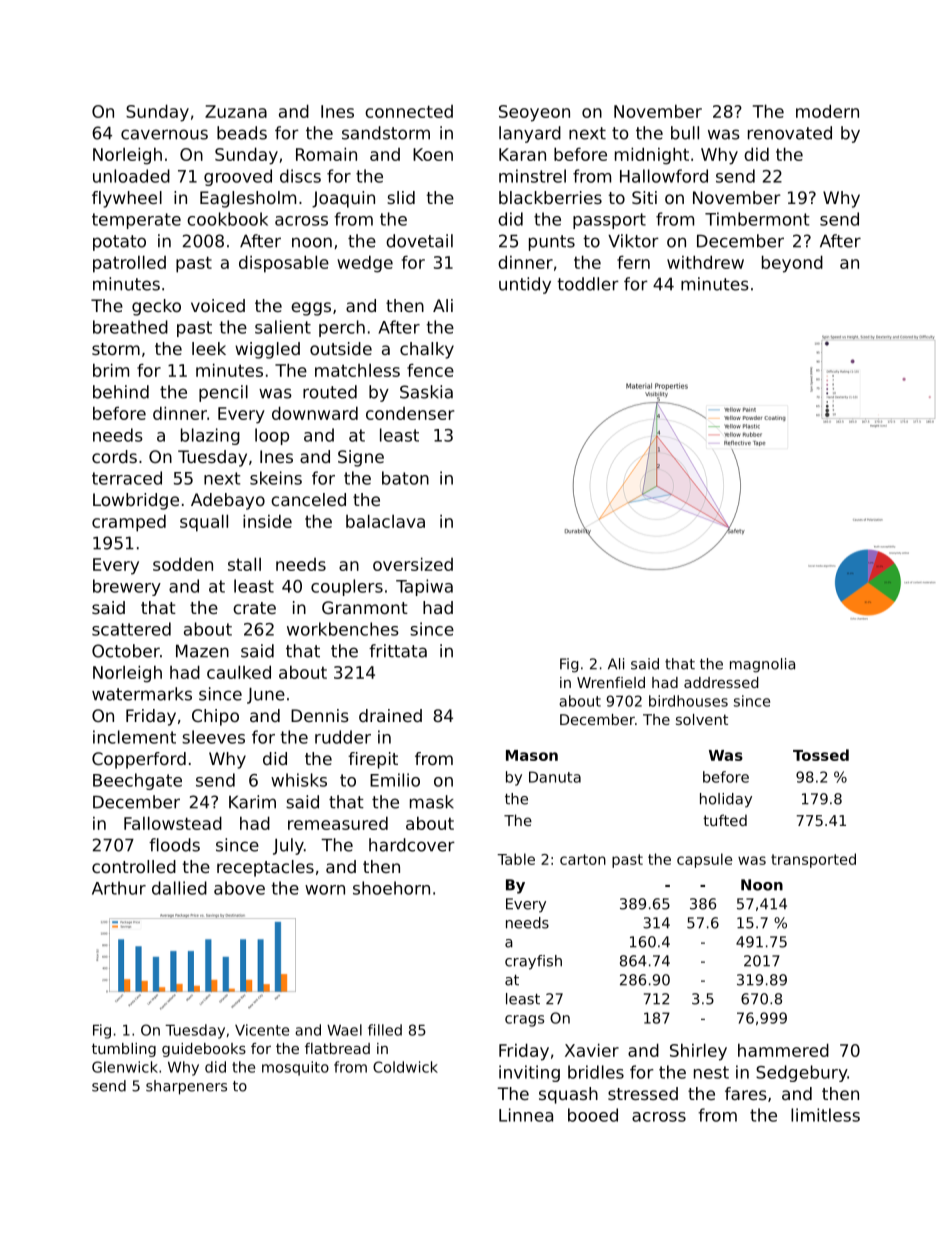  What do you see at coordinates (136, 221) in the screenshot?
I see `temperate` at bounding box center [136, 221].
